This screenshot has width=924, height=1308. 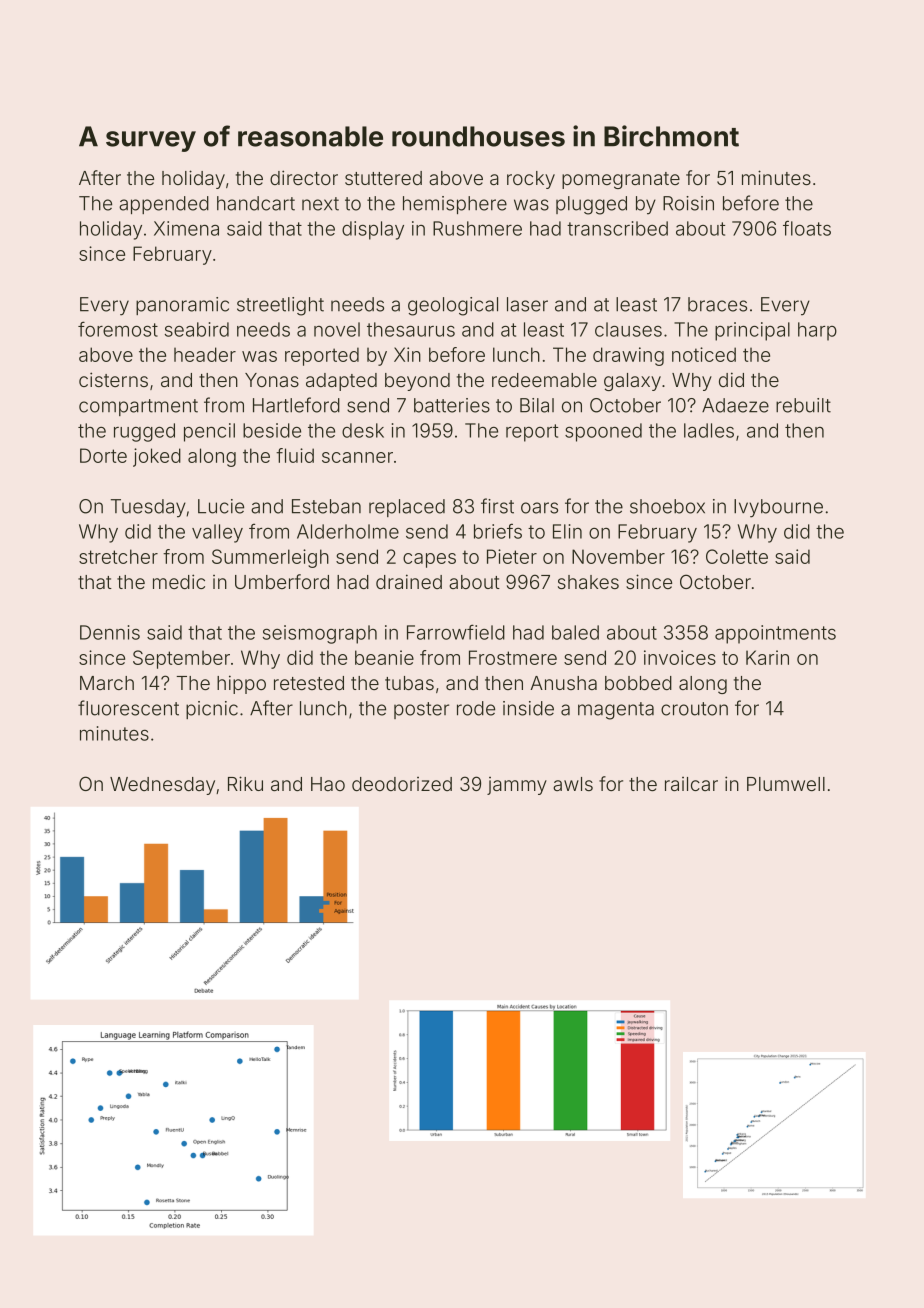 What do you see at coordinates (272, 430) in the screenshot?
I see `beside` at bounding box center [272, 430].
